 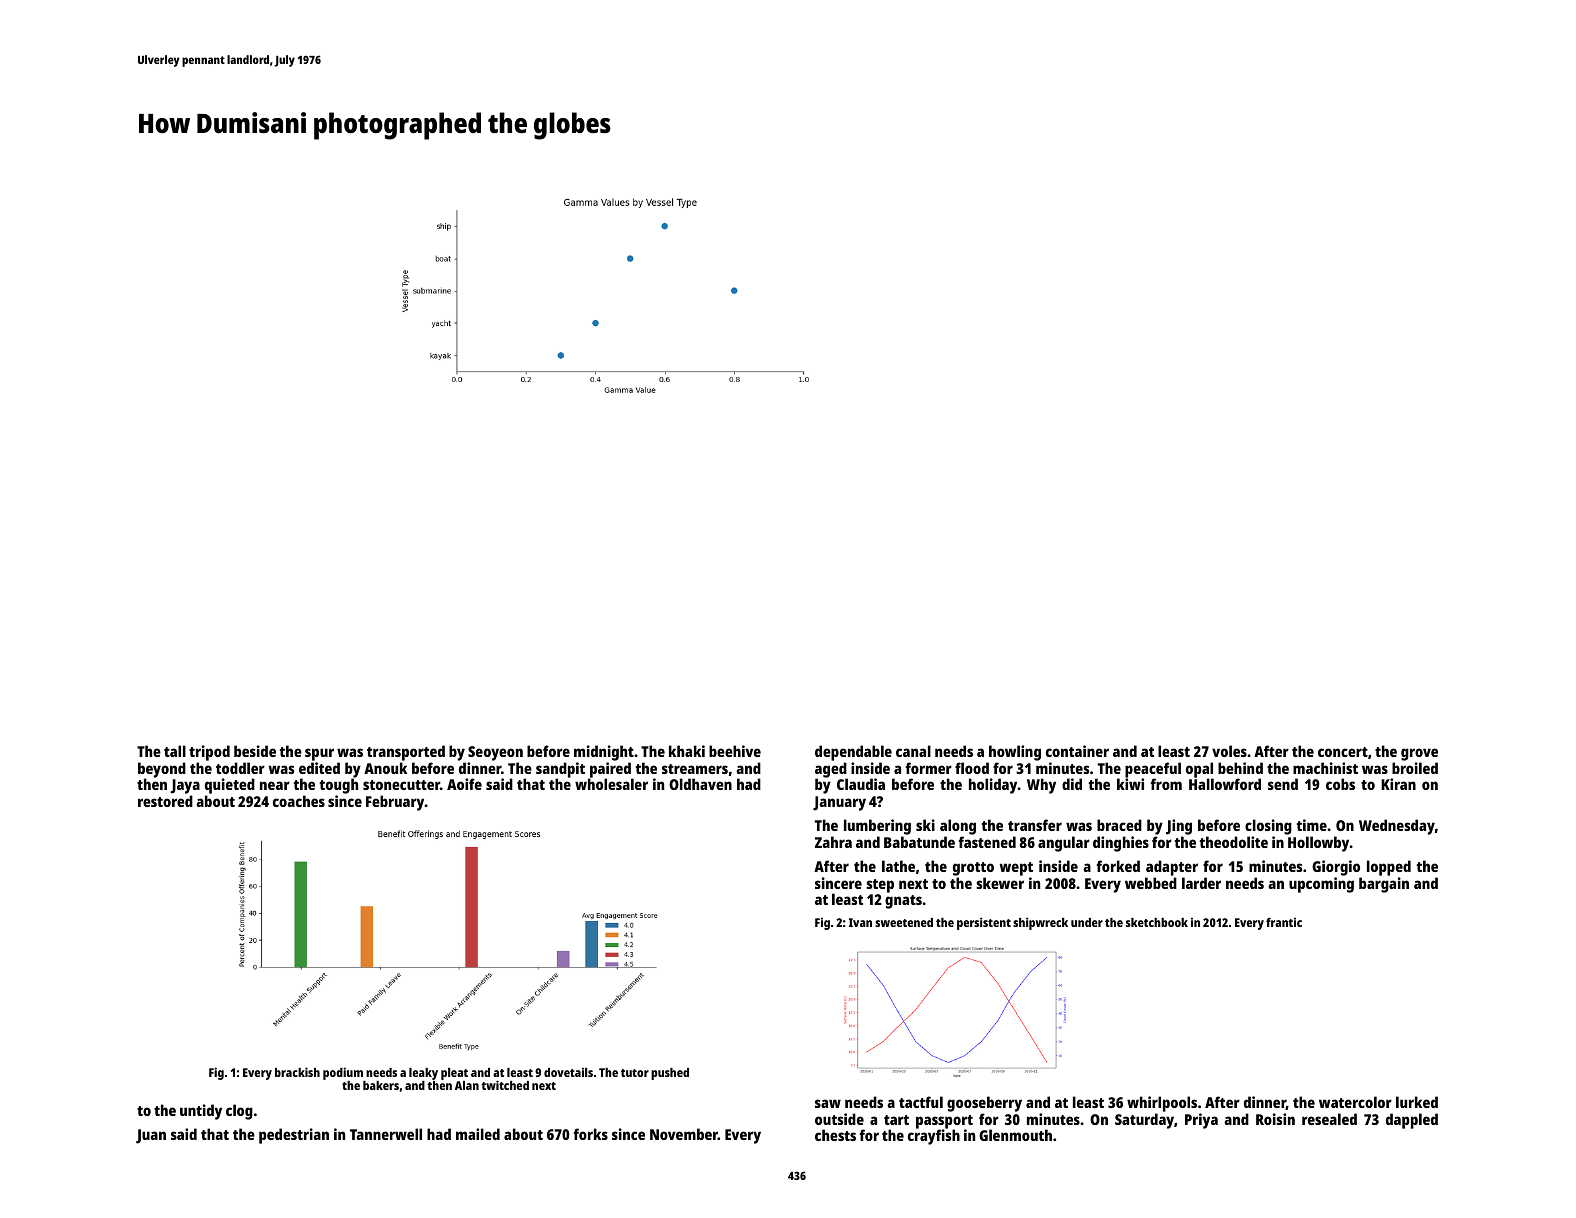 I want to click on beside, so click(x=255, y=751).
